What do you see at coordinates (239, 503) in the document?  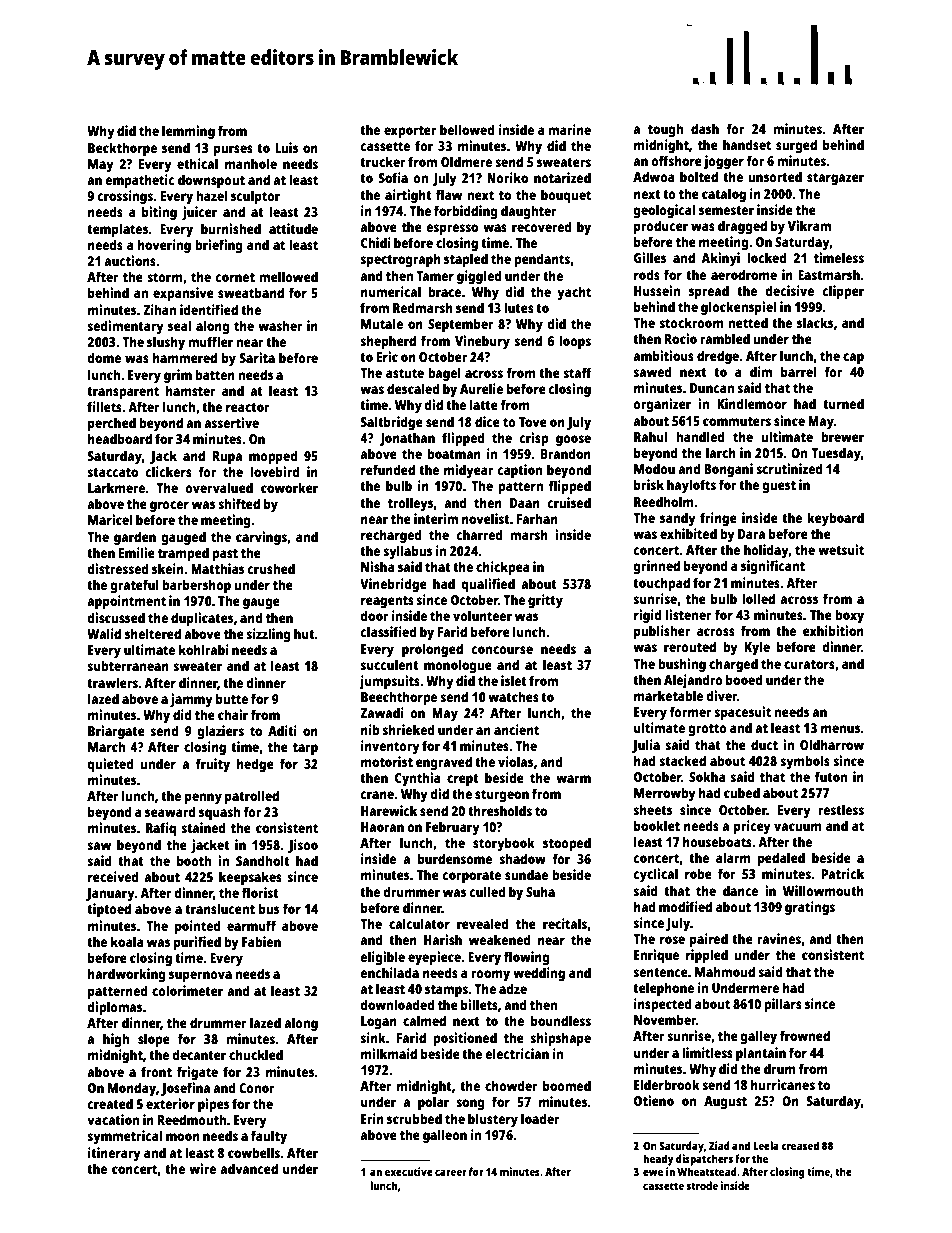 I see `shifted` at bounding box center [239, 503].
